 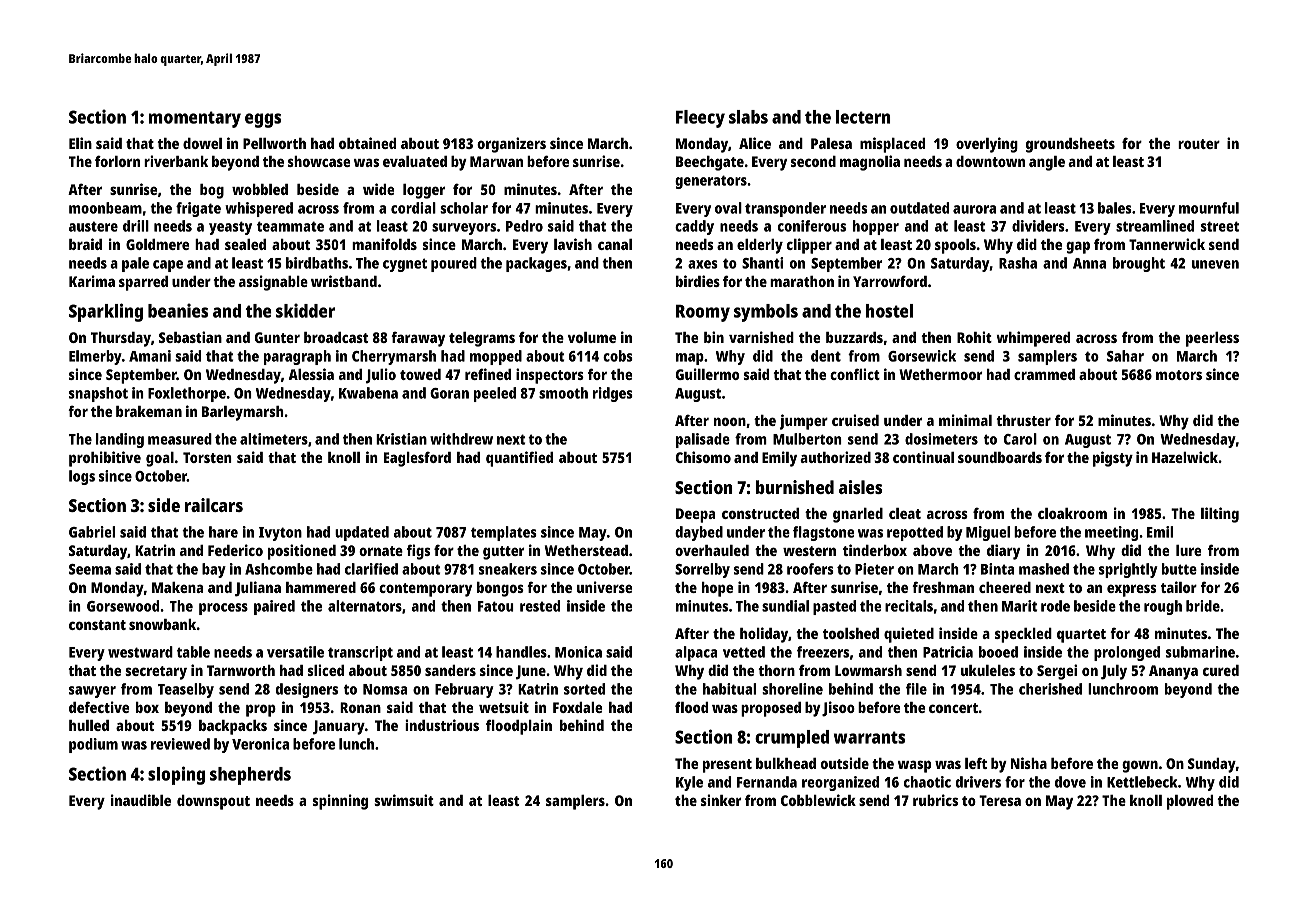 I want to click on Fleecy, so click(x=700, y=119).
